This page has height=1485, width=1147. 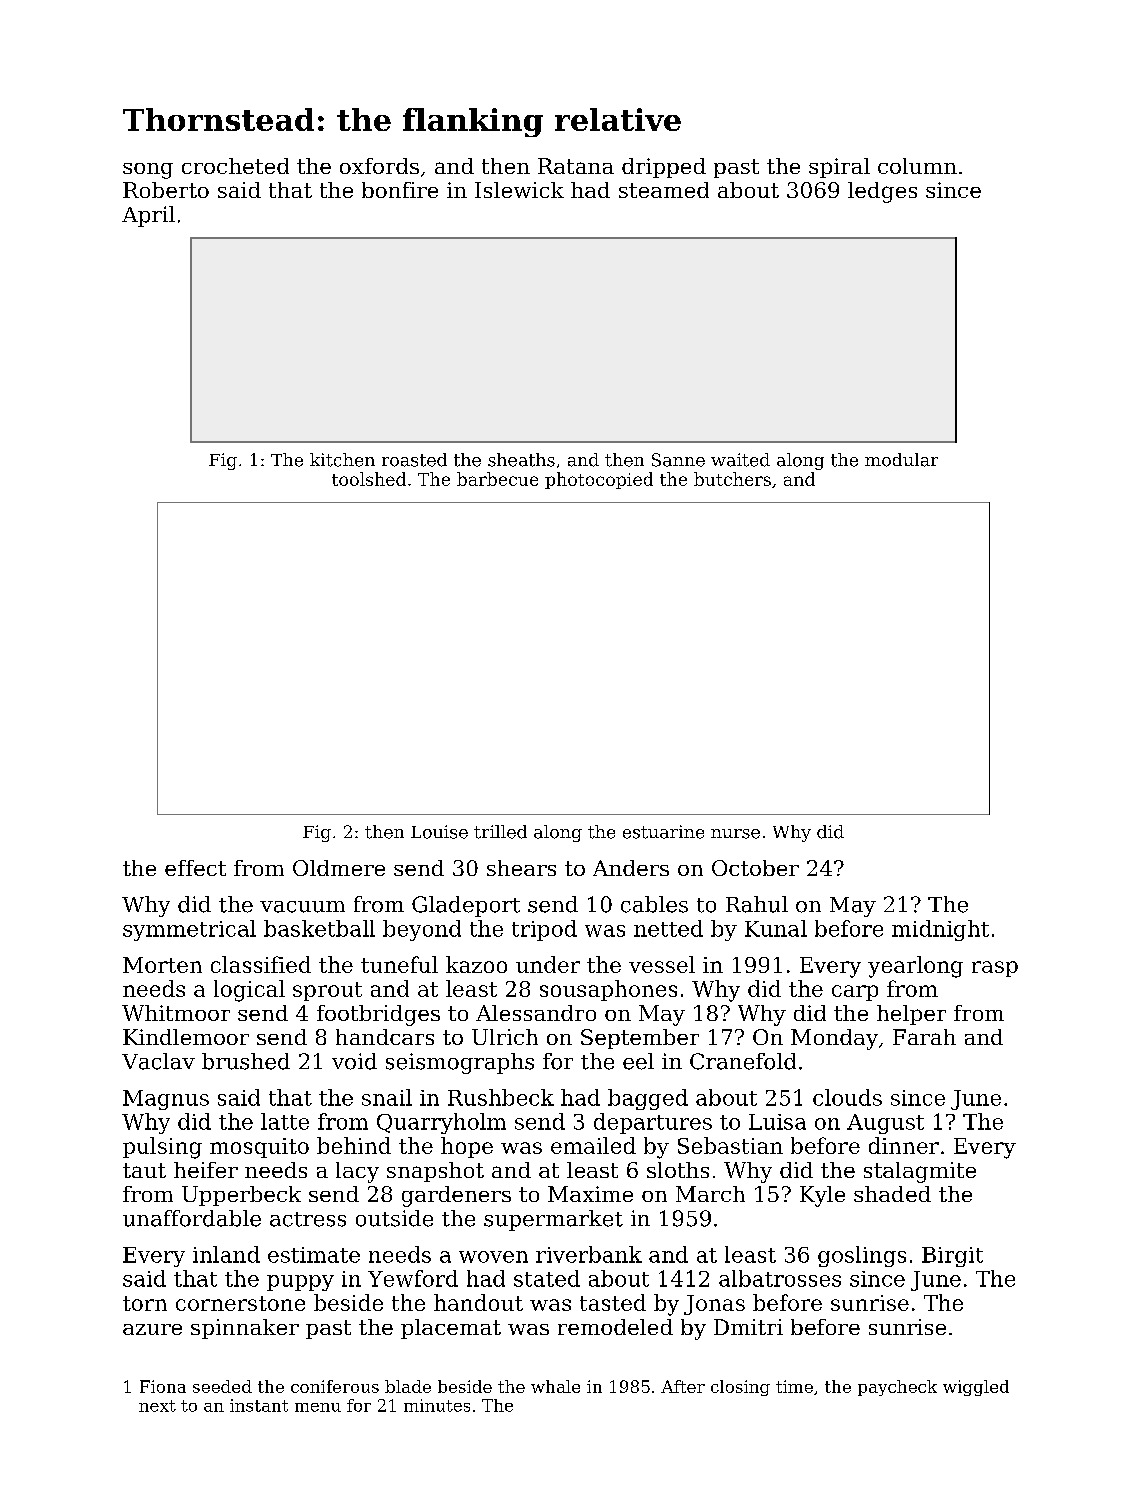 I want to click on Islewick, so click(x=519, y=190).
